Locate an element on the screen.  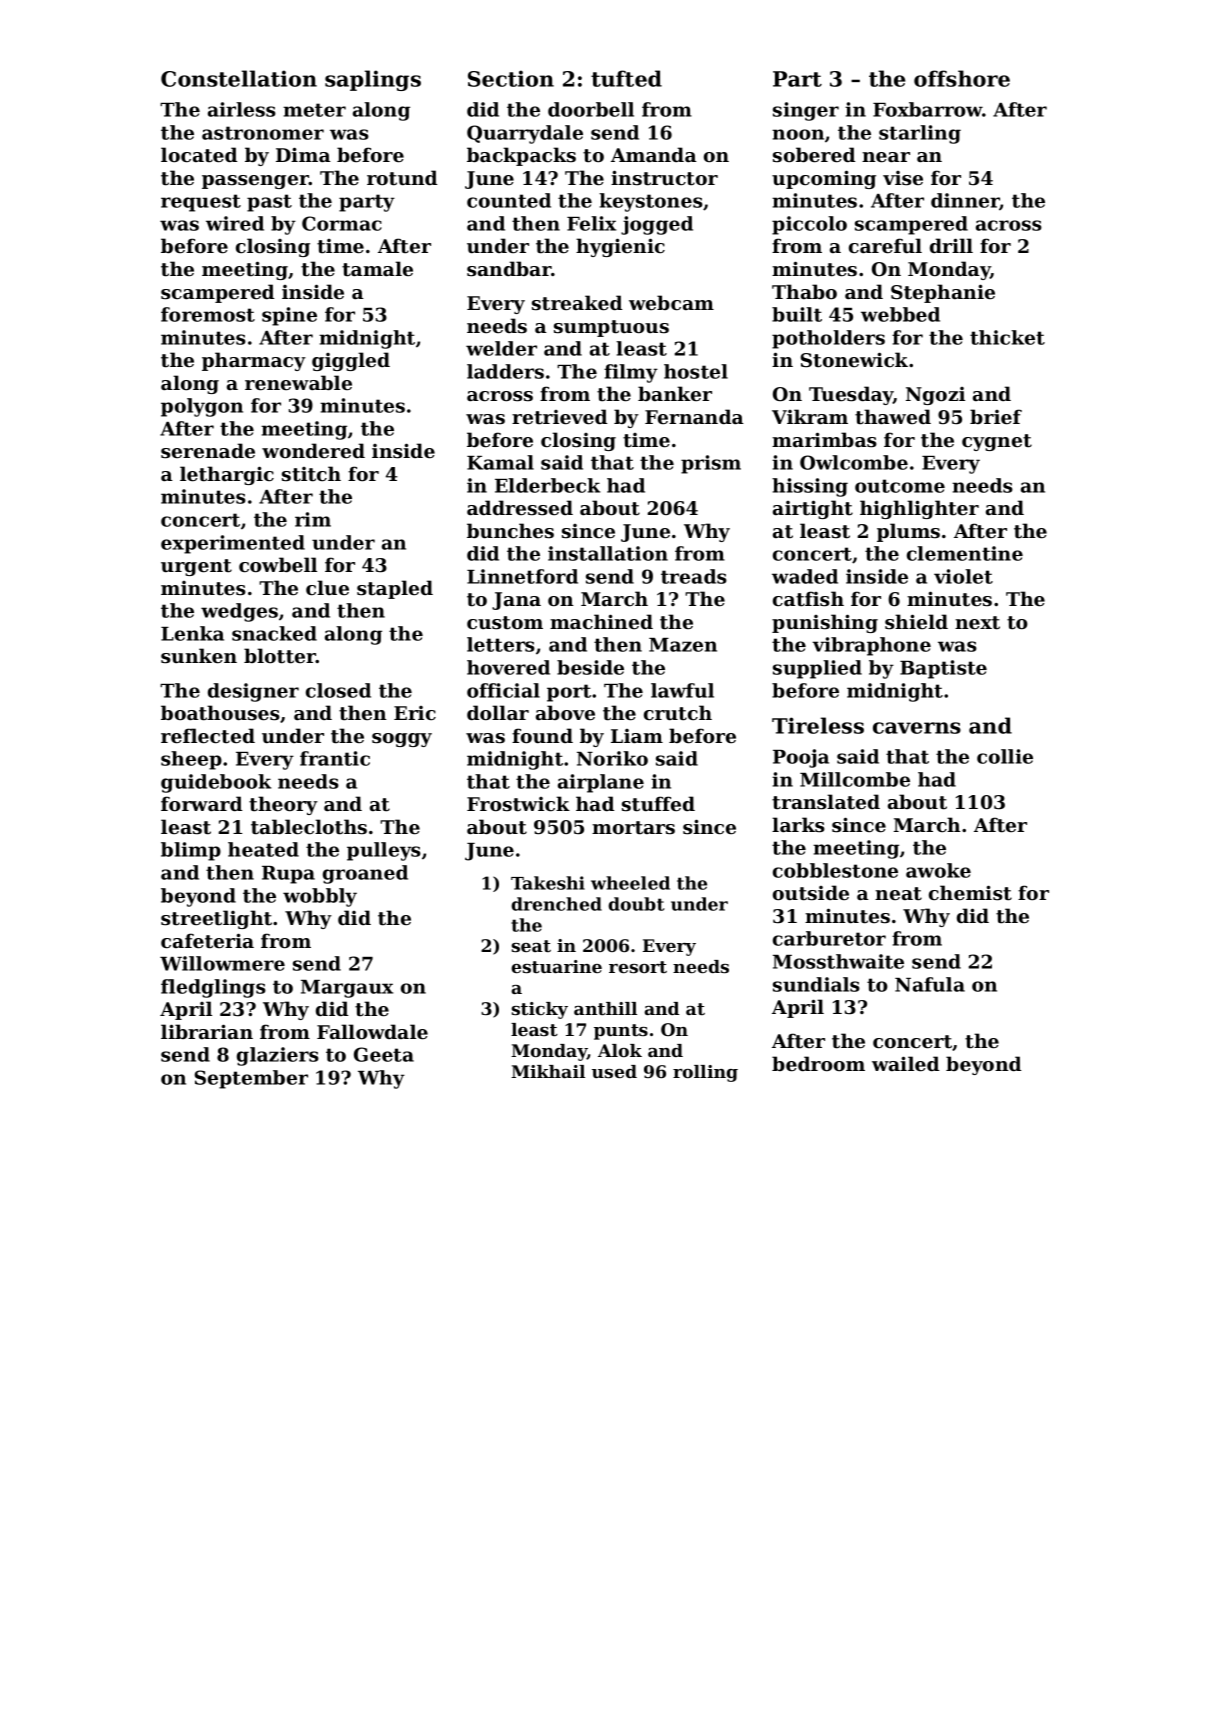
catfish is located at coordinates (808, 599).
